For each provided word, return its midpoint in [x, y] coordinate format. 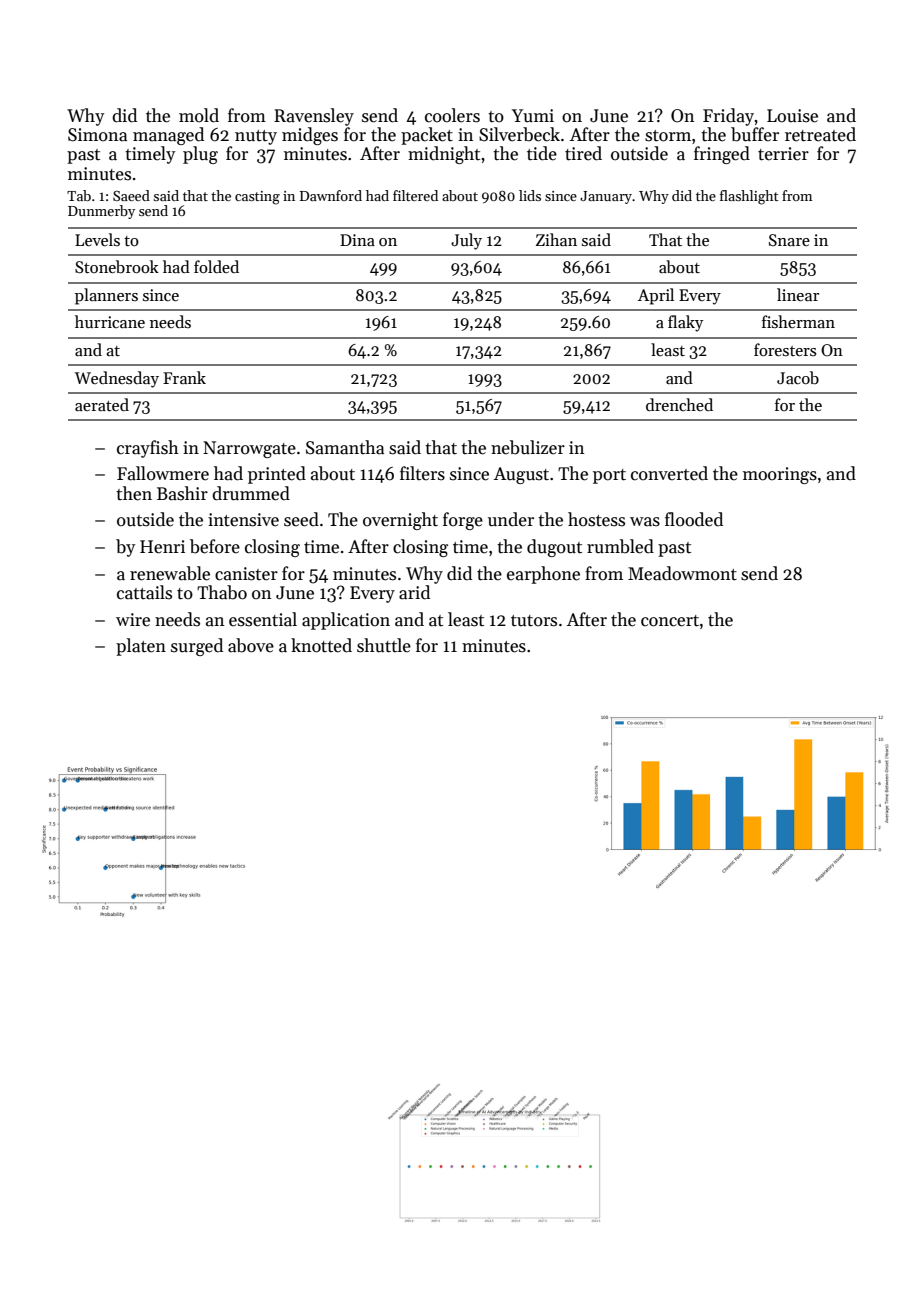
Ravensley [314, 117]
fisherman [798, 321]
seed [301, 519]
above [251, 645]
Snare [789, 240]
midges [310, 136]
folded [216, 266]
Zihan [556, 239]
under [511, 519]
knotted [321, 645]
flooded [694, 519]
